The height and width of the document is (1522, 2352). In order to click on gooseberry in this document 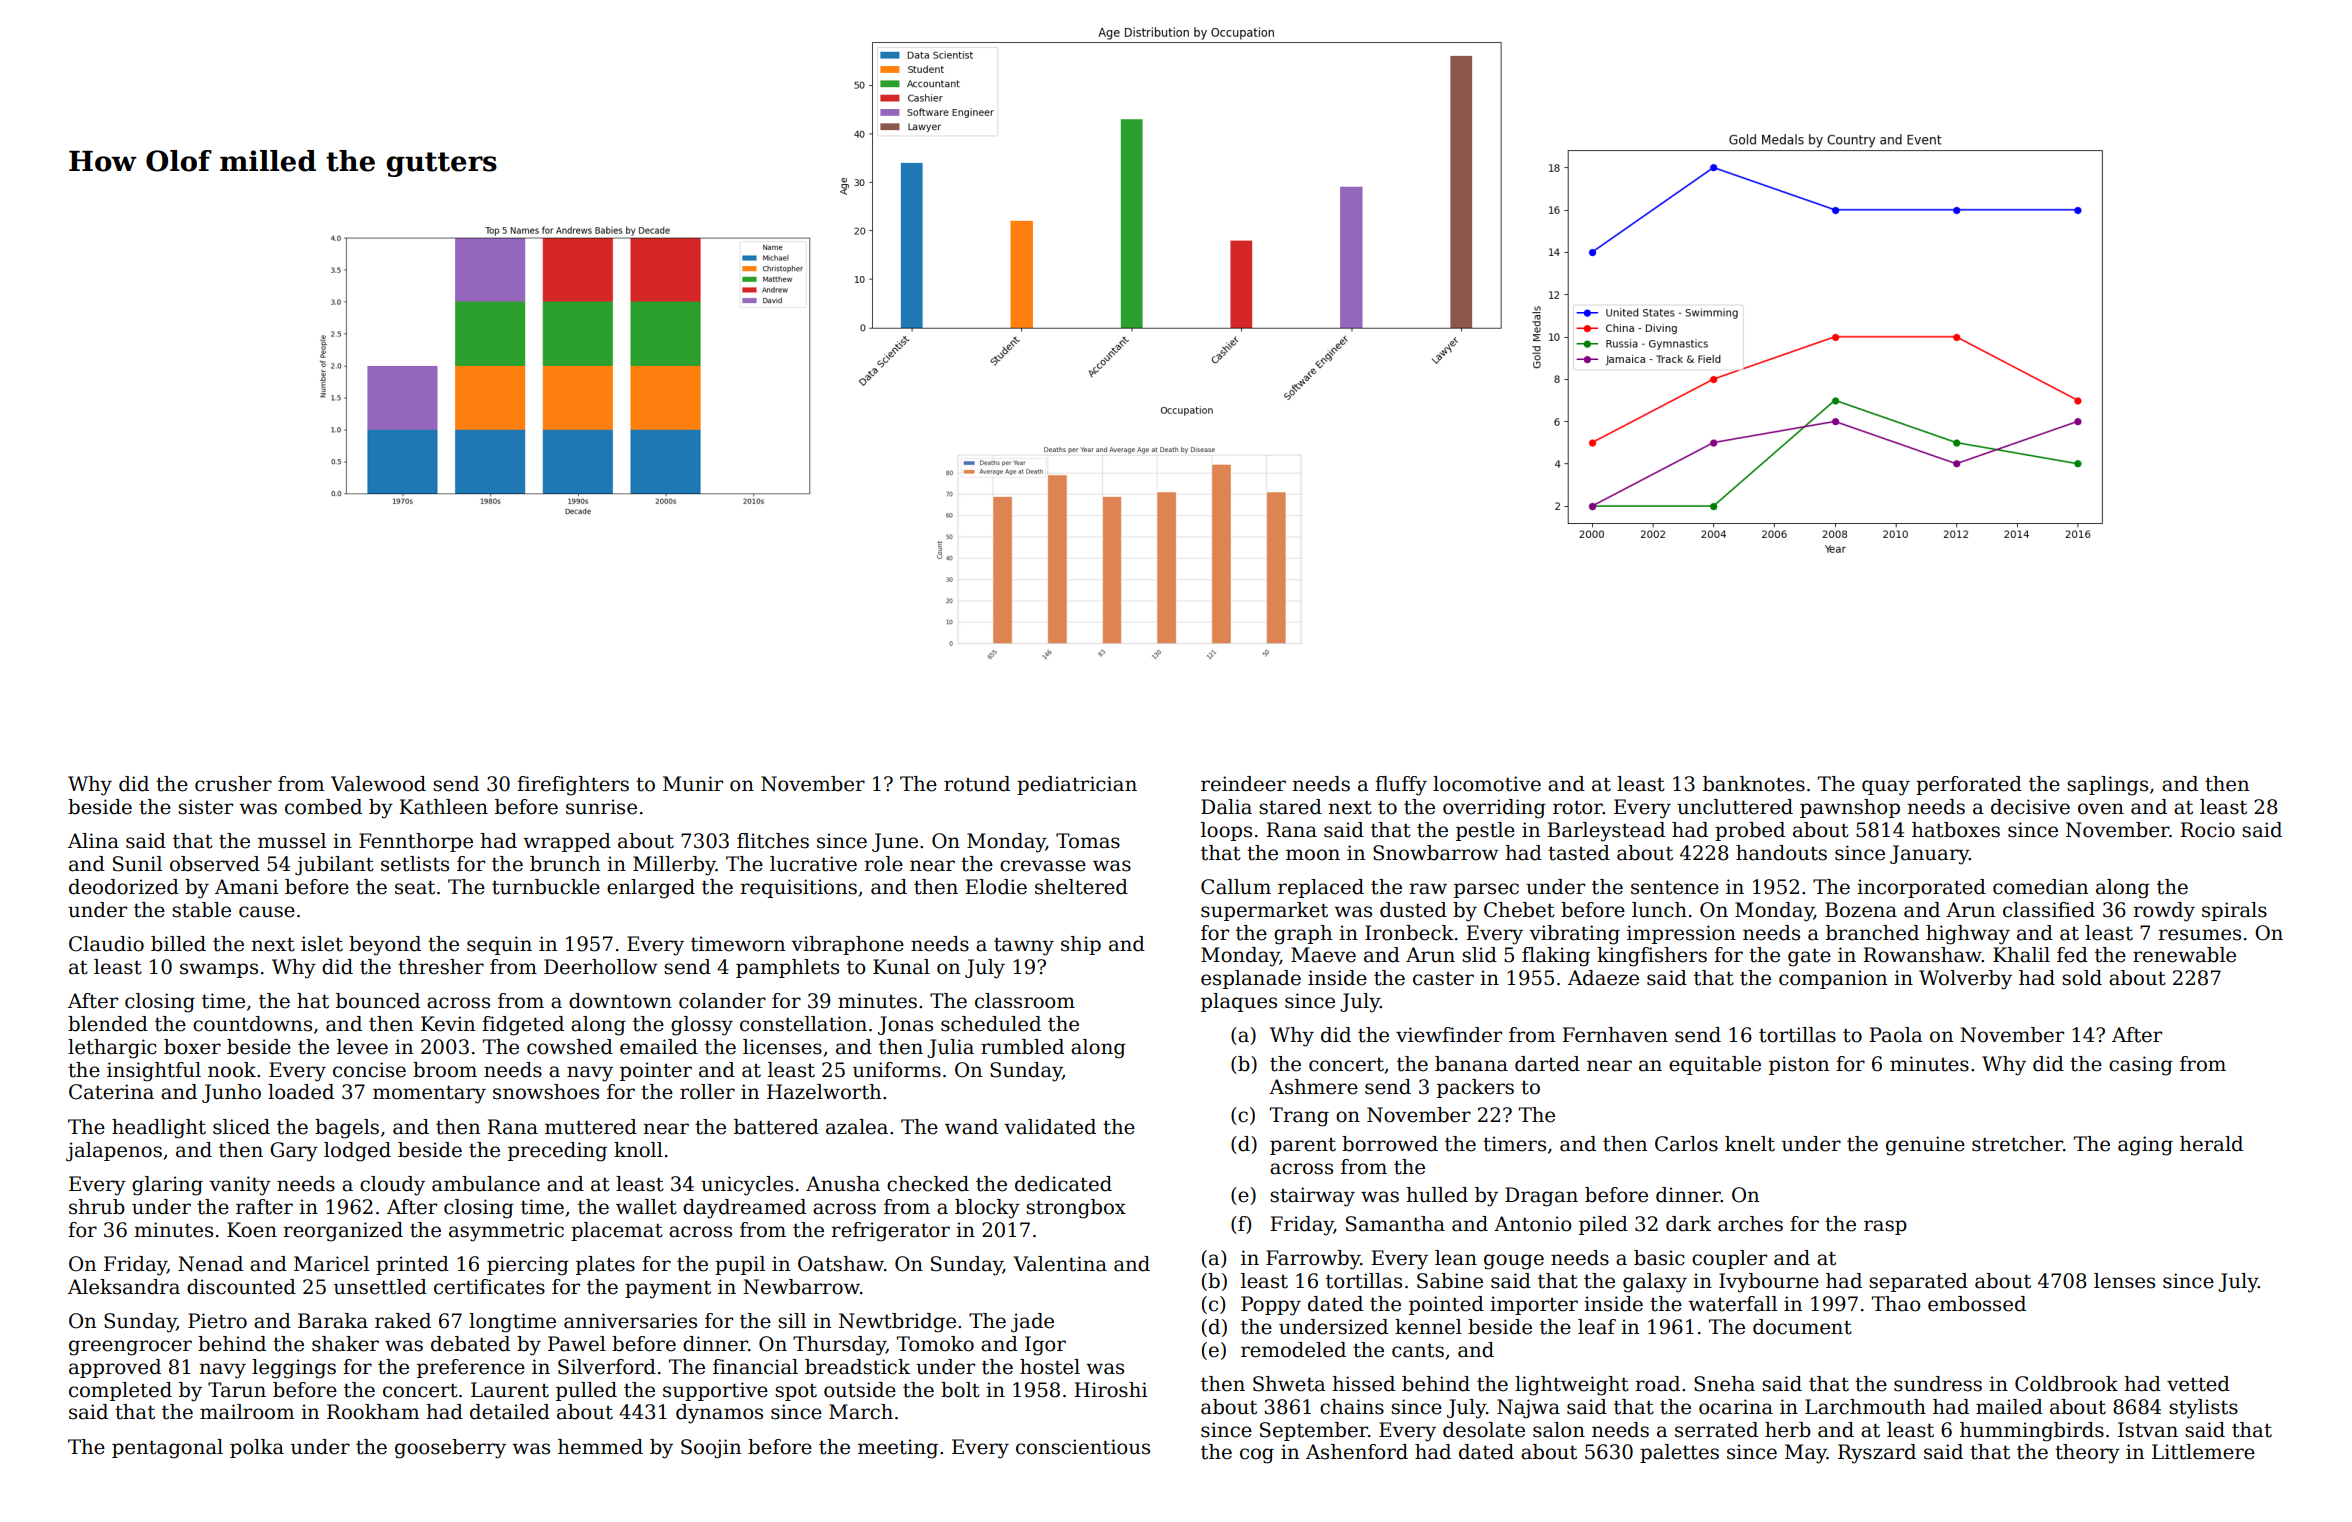, I will do `click(450, 1449)`.
